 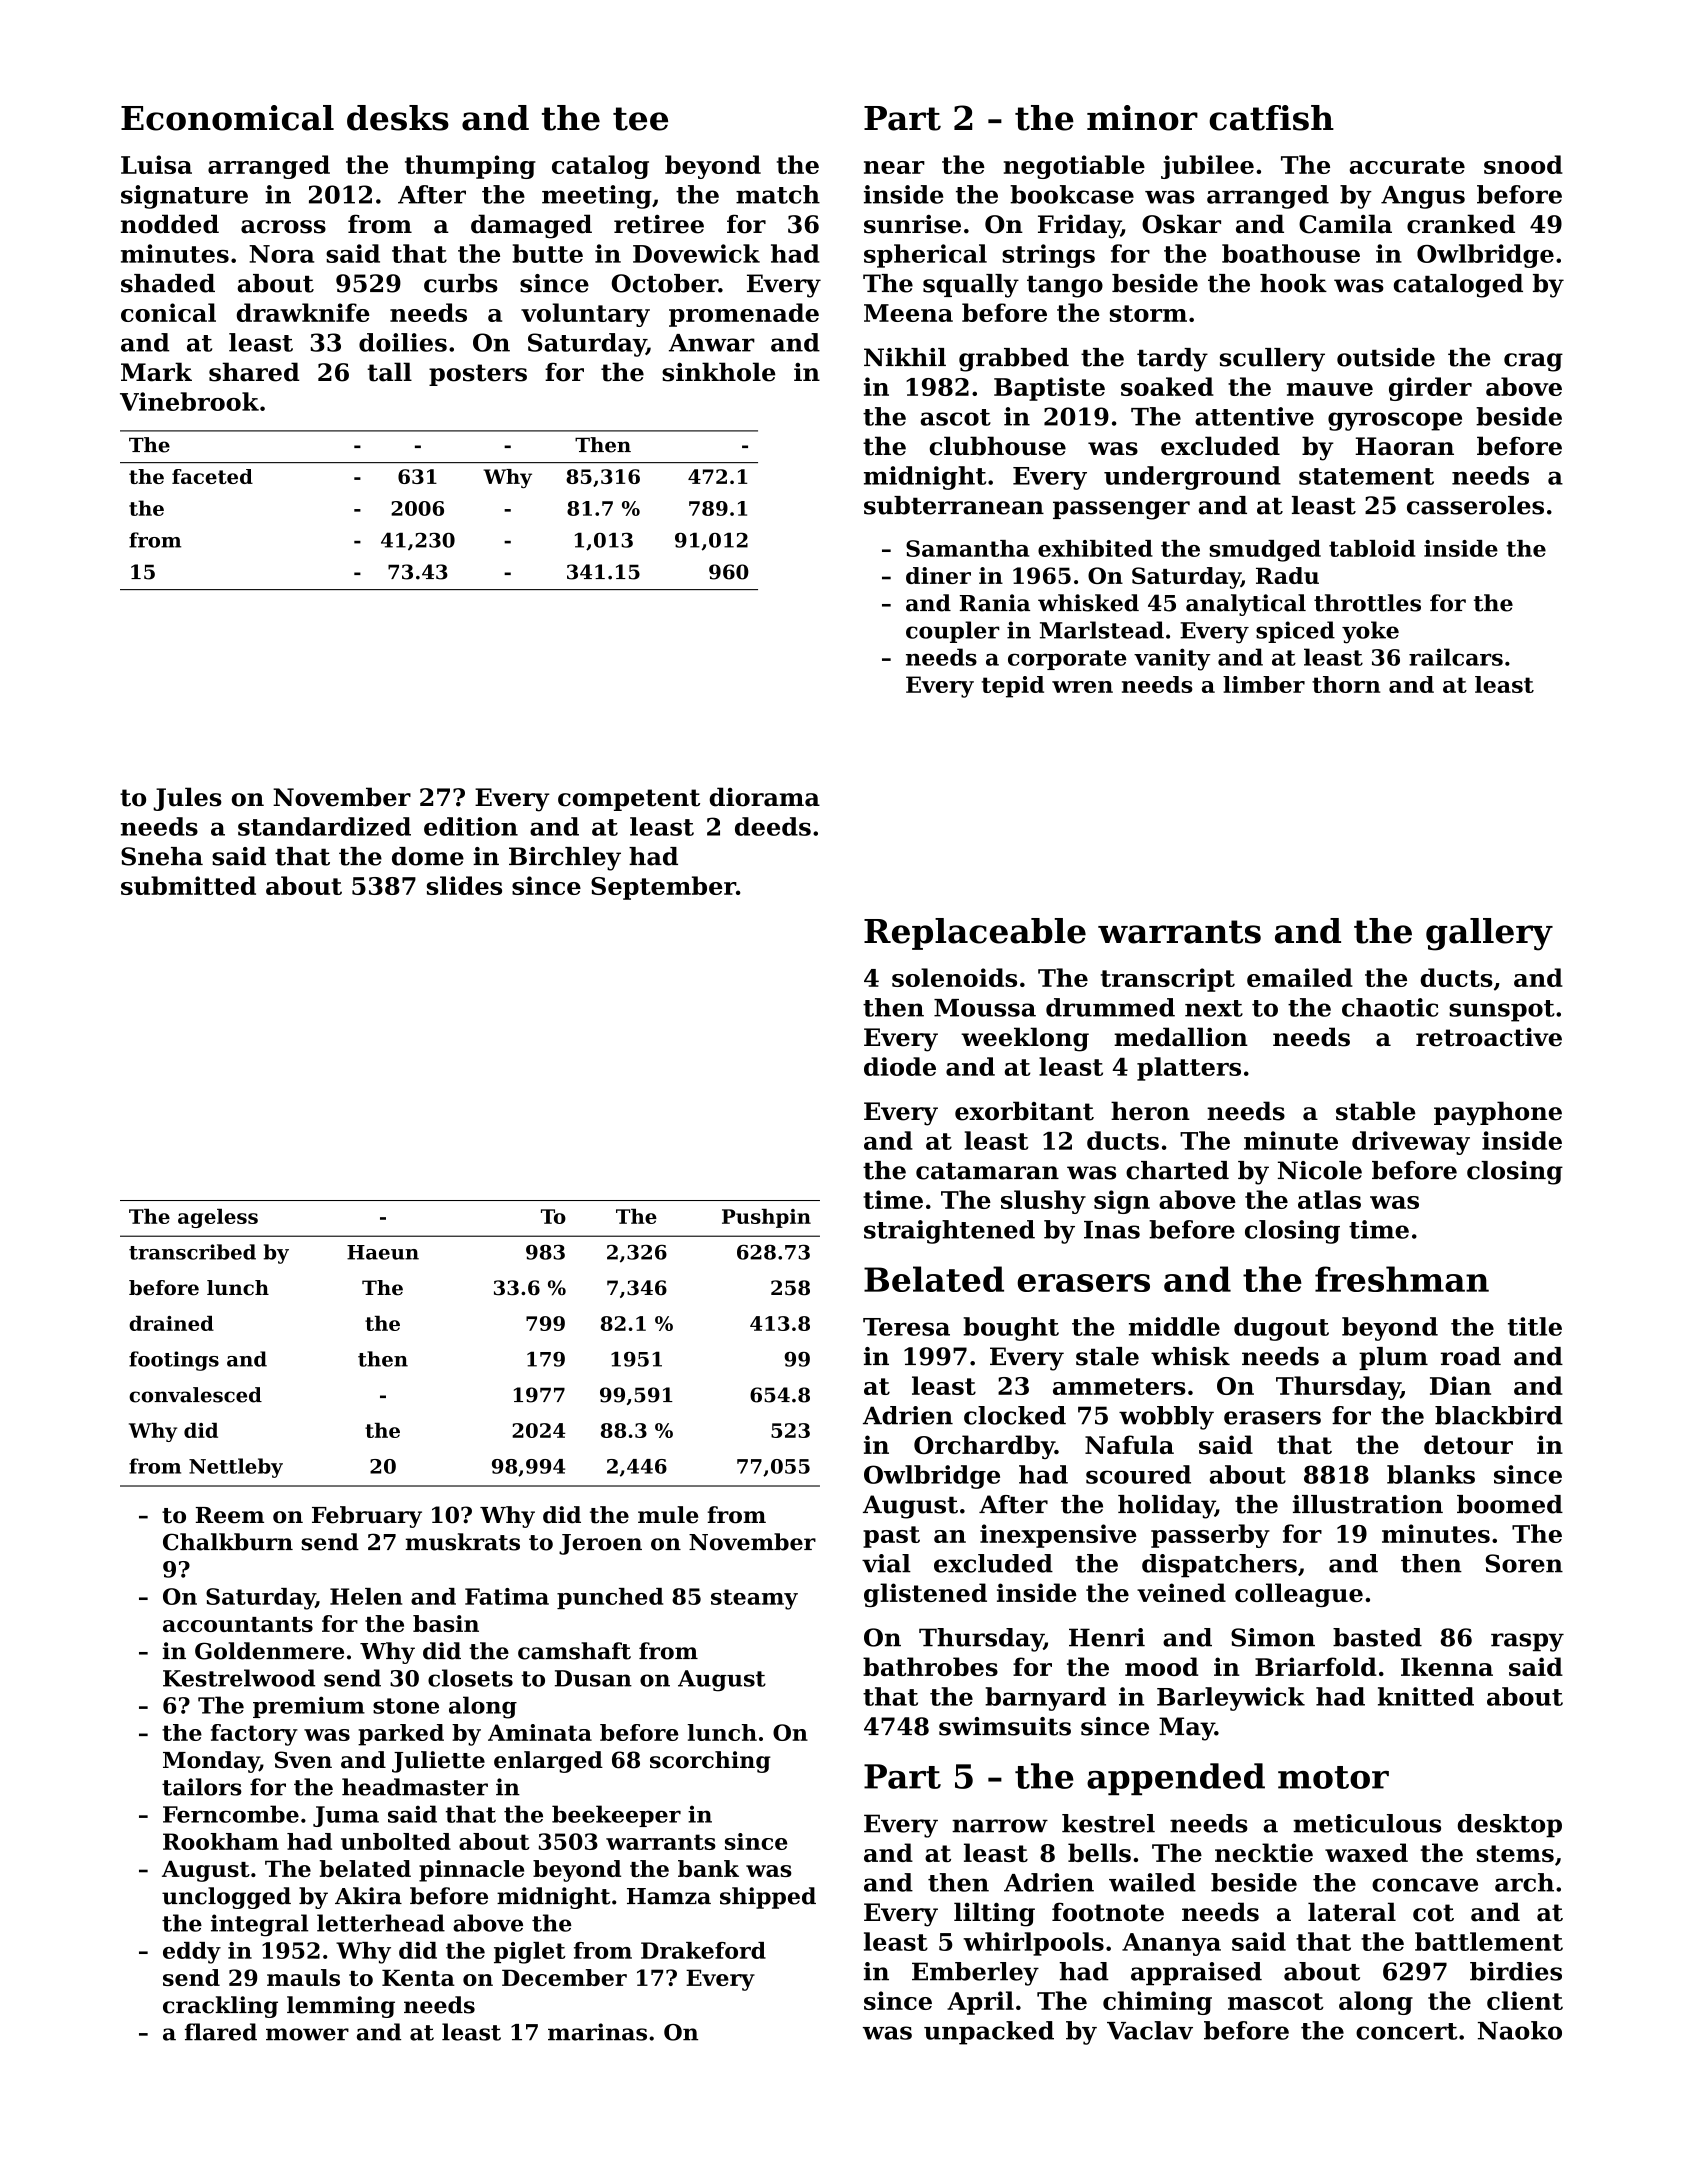 I want to click on snood, so click(x=1523, y=164).
